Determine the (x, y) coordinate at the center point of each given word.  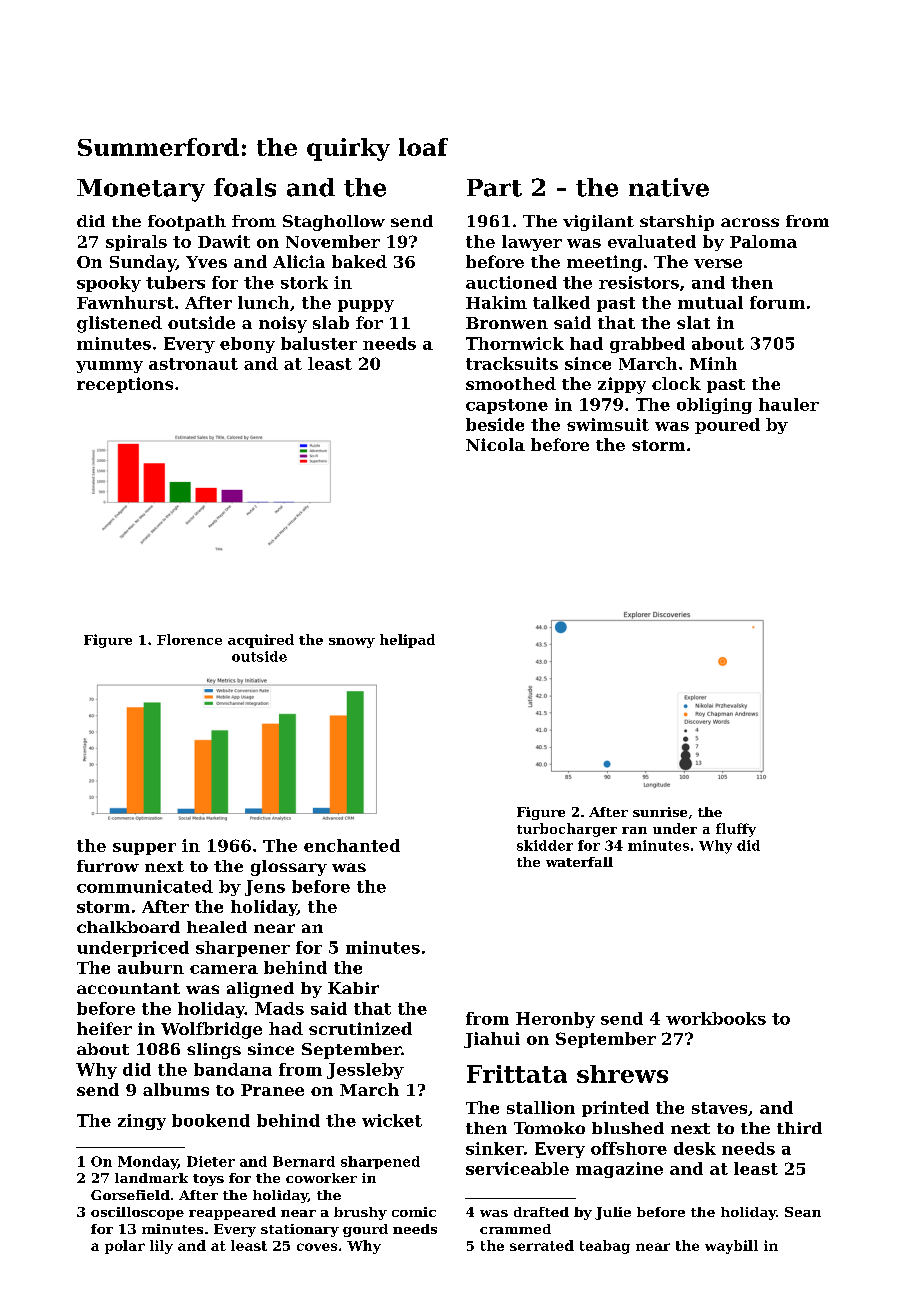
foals (245, 187)
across (750, 222)
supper (144, 849)
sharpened (380, 1162)
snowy (352, 643)
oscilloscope (137, 1213)
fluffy (736, 830)
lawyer (532, 243)
